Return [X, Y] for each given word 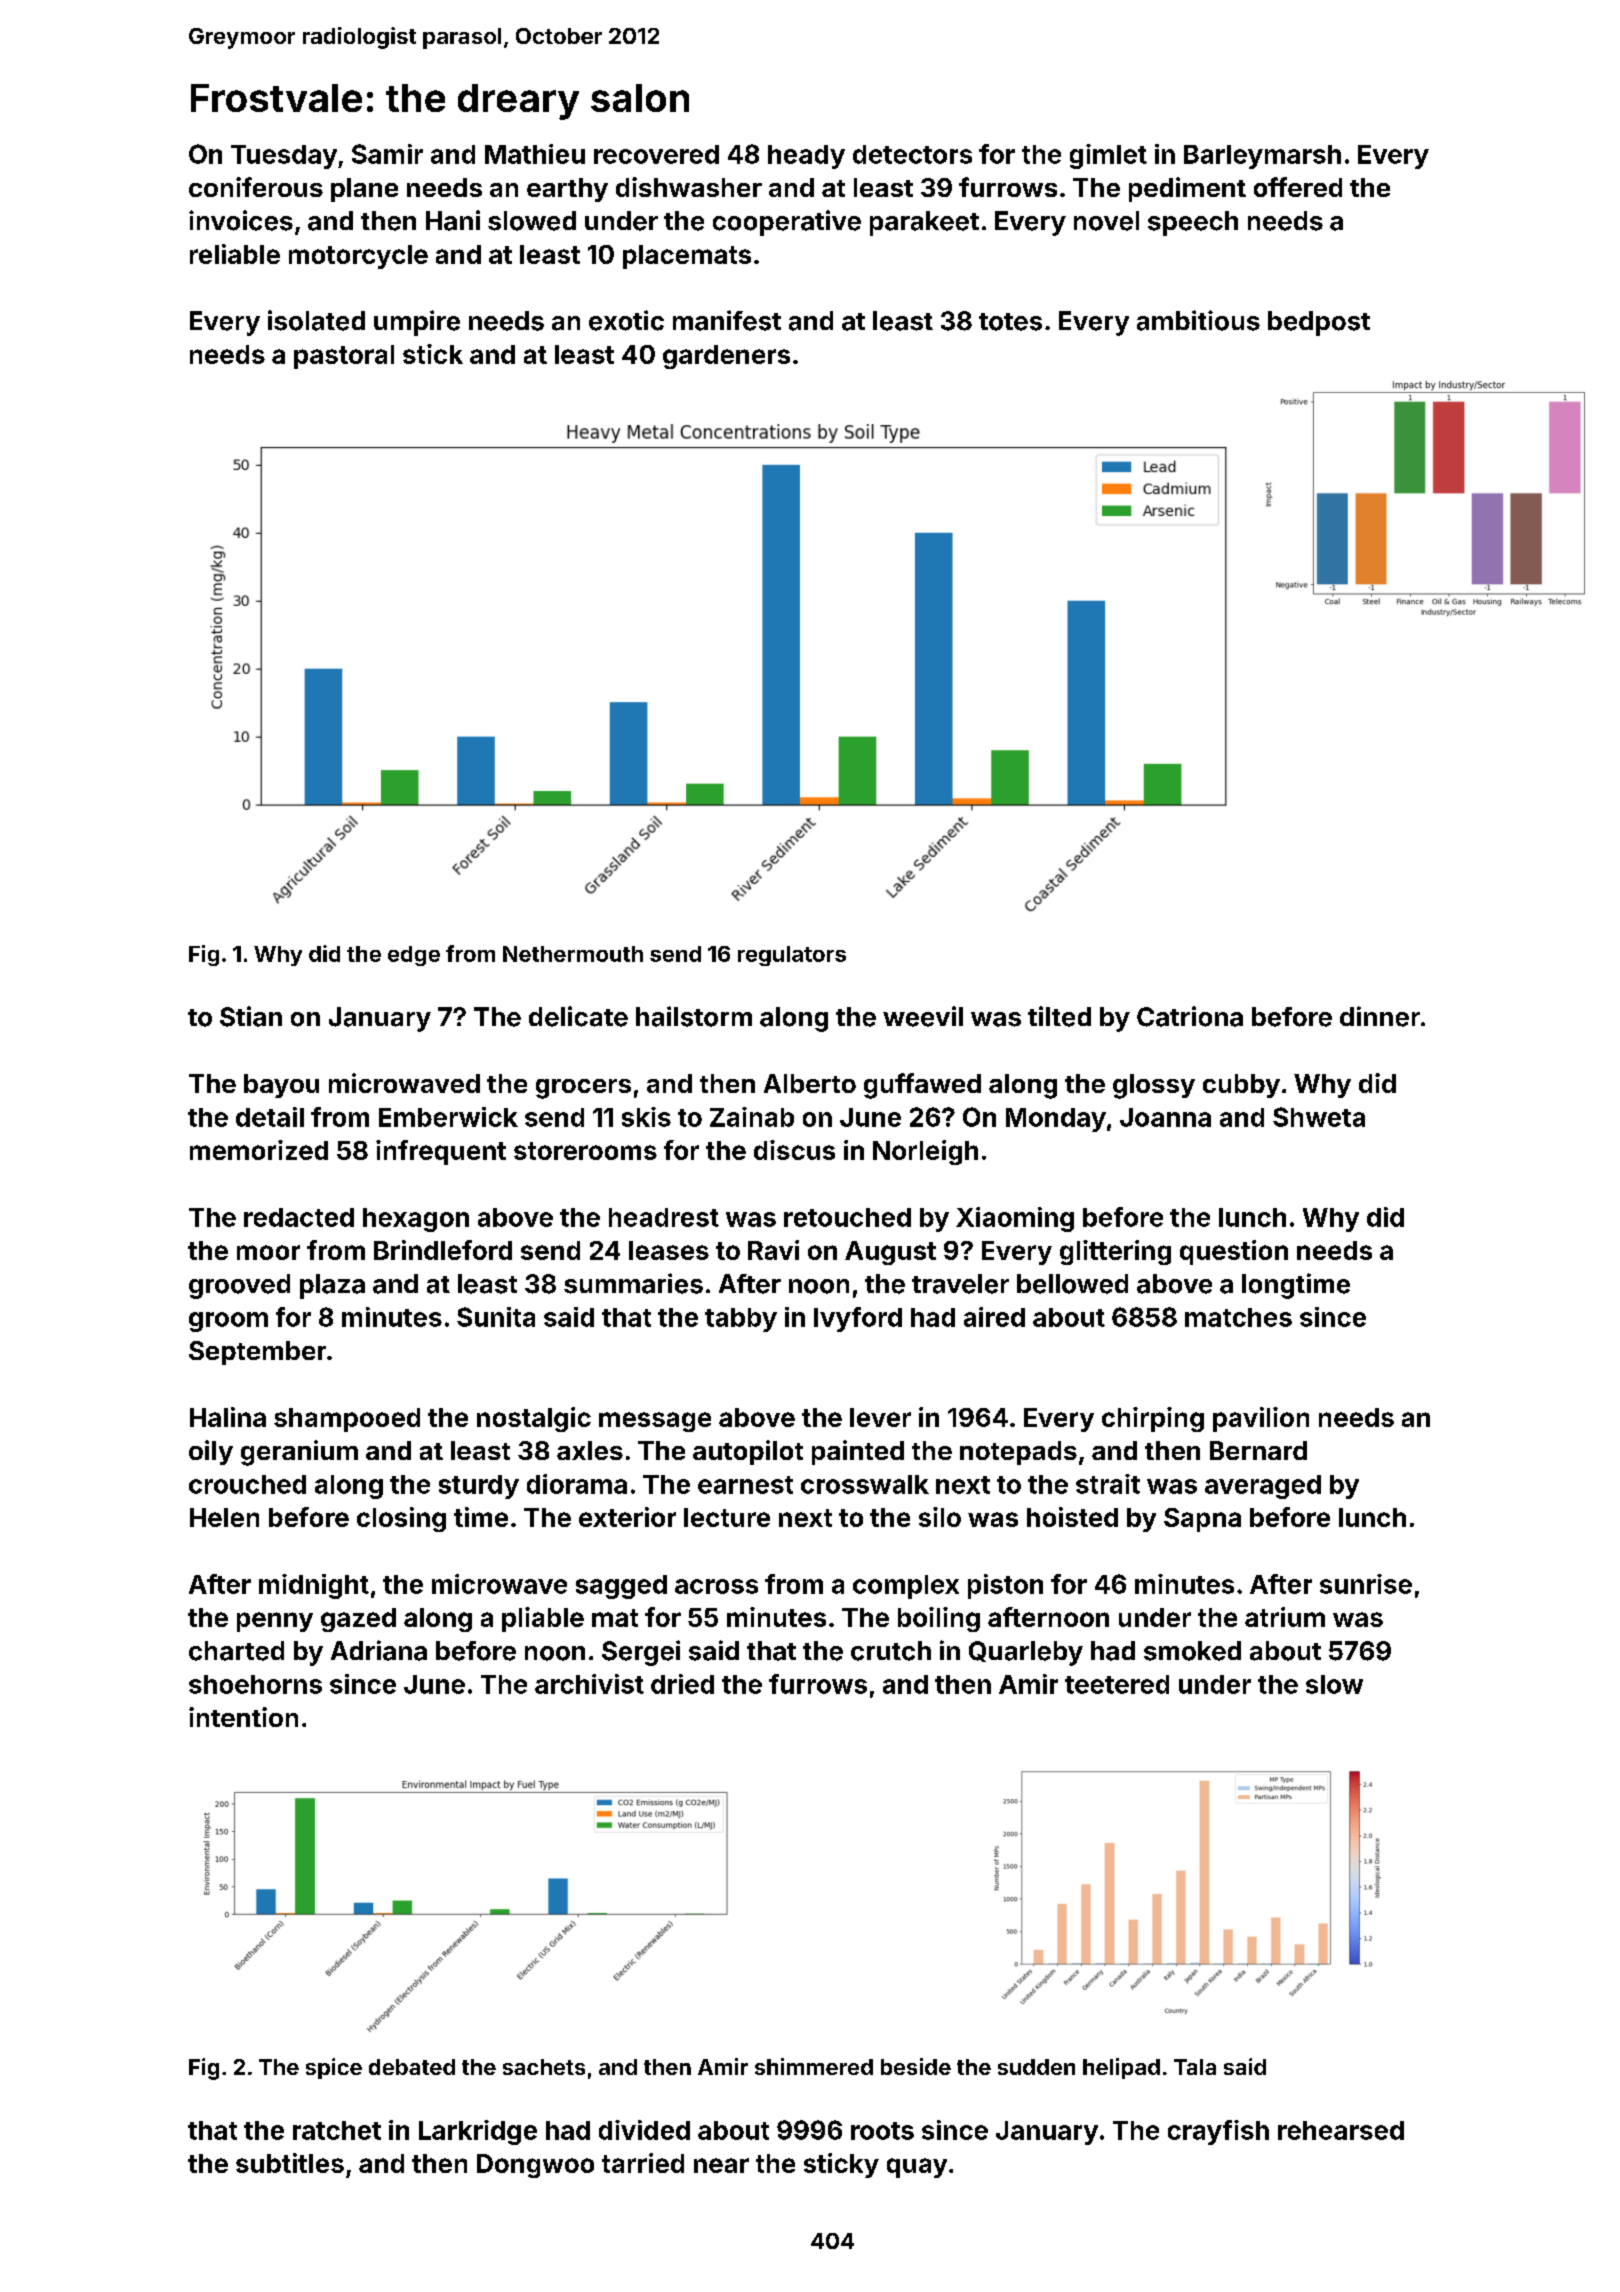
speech [1193, 223]
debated [412, 2067]
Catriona [1190, 1016]
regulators [792, 956]
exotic [626, 320]
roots [882, 2131]
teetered [1117, 1684]
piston [1005, 1586]
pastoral [344, 357]
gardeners [726, 357]
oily [211, 1452]
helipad [1121, 2068]
